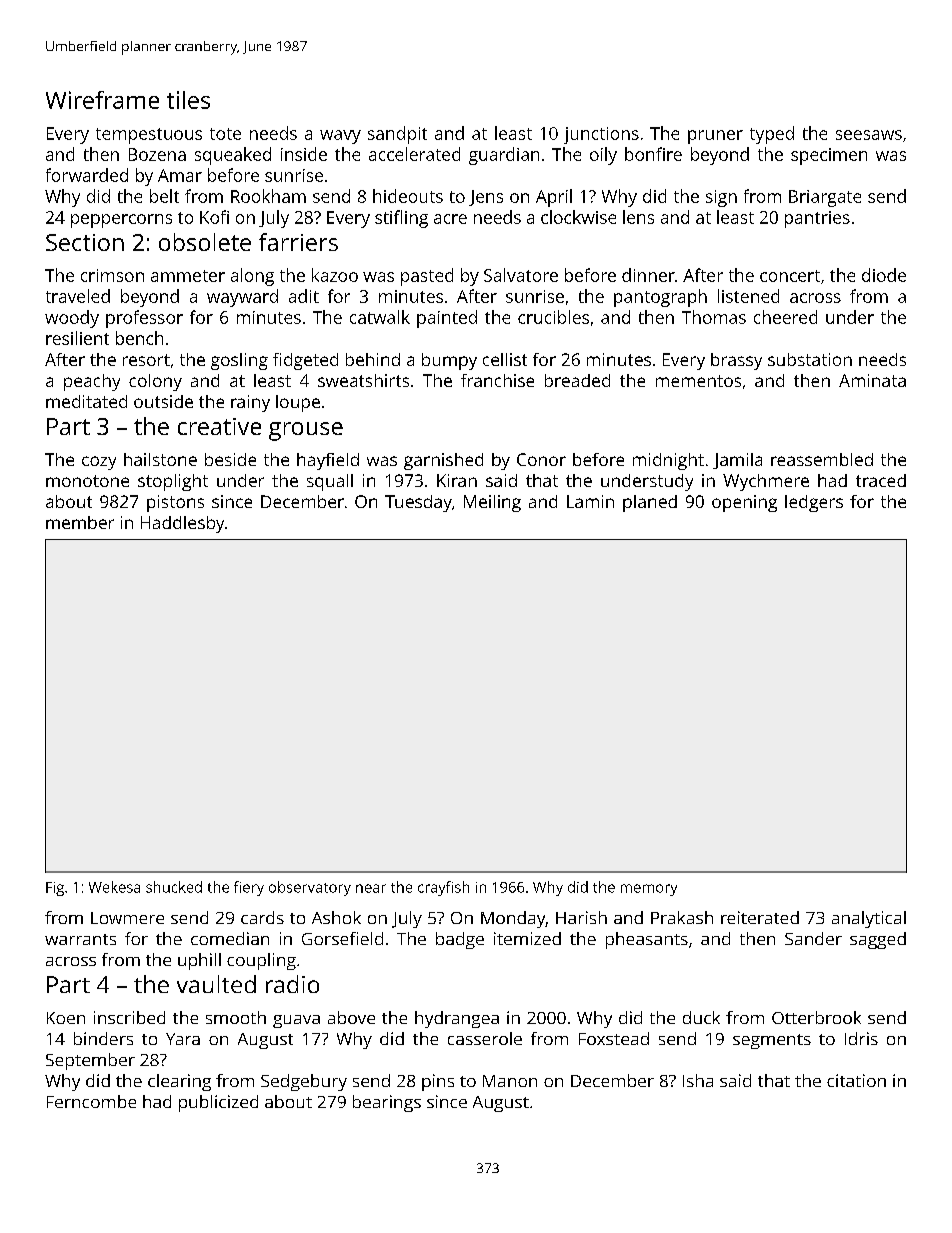 The height and width of the screenshot is (1233, 952). I want to click on Meiling, so click(492, 503).
